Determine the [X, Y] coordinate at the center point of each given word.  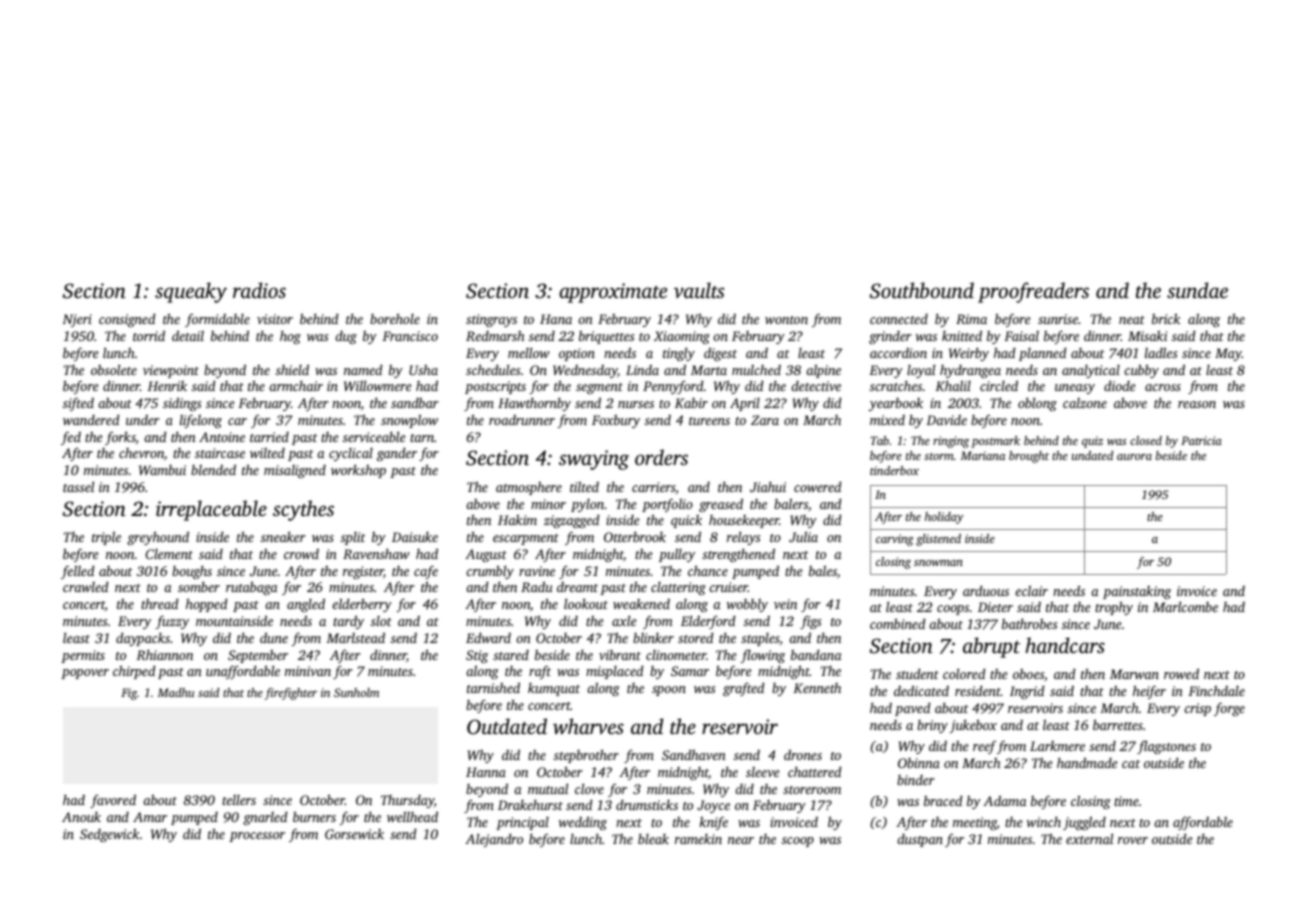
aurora [1134, 457]
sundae [1197, 290]
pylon [587, 505]
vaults [699, 290]
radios [259, 290]
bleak [653, 839]
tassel [78, 486]
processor [257, 837]
